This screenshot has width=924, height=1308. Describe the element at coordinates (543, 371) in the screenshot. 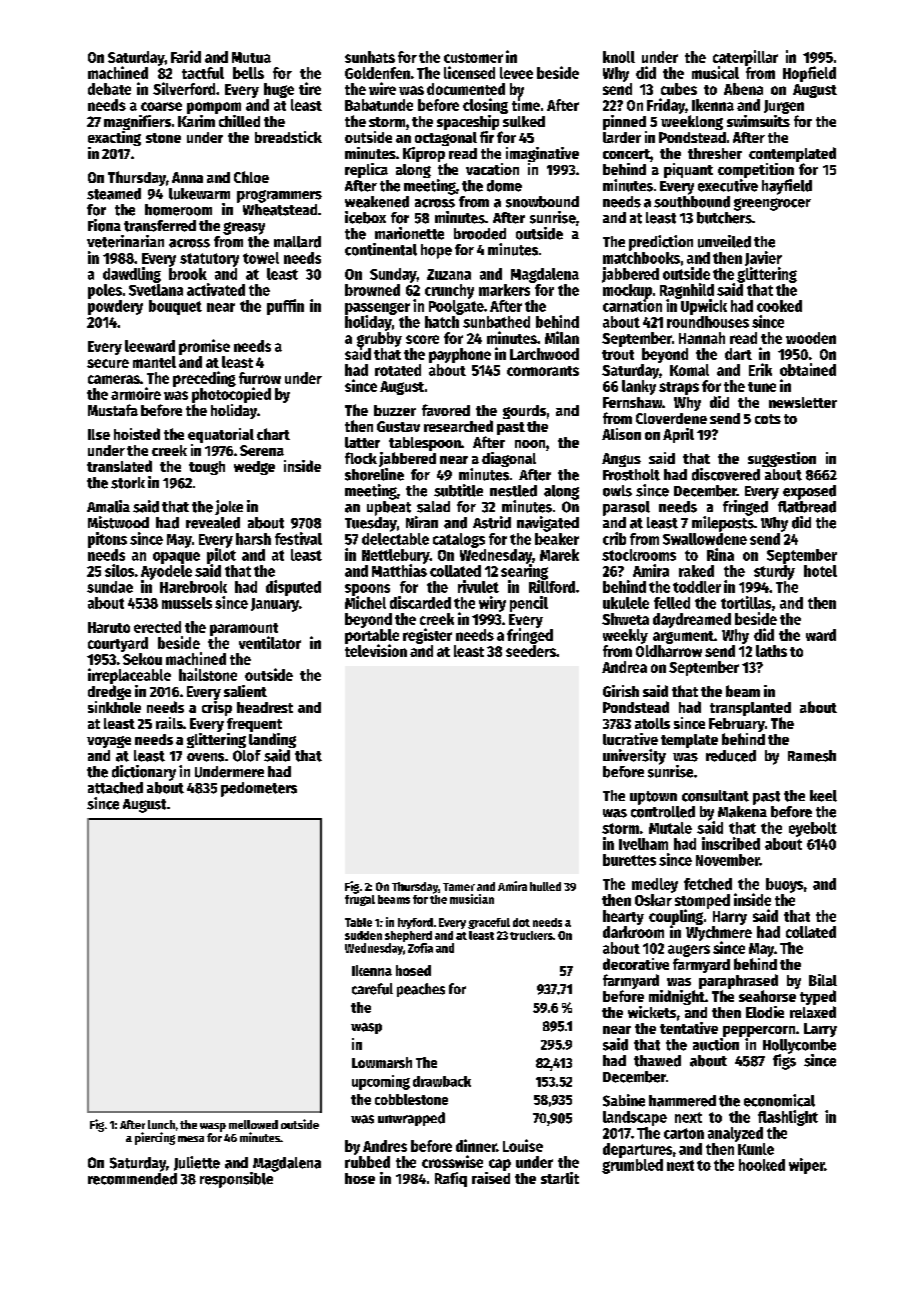

I see `cormorants` at that location.
